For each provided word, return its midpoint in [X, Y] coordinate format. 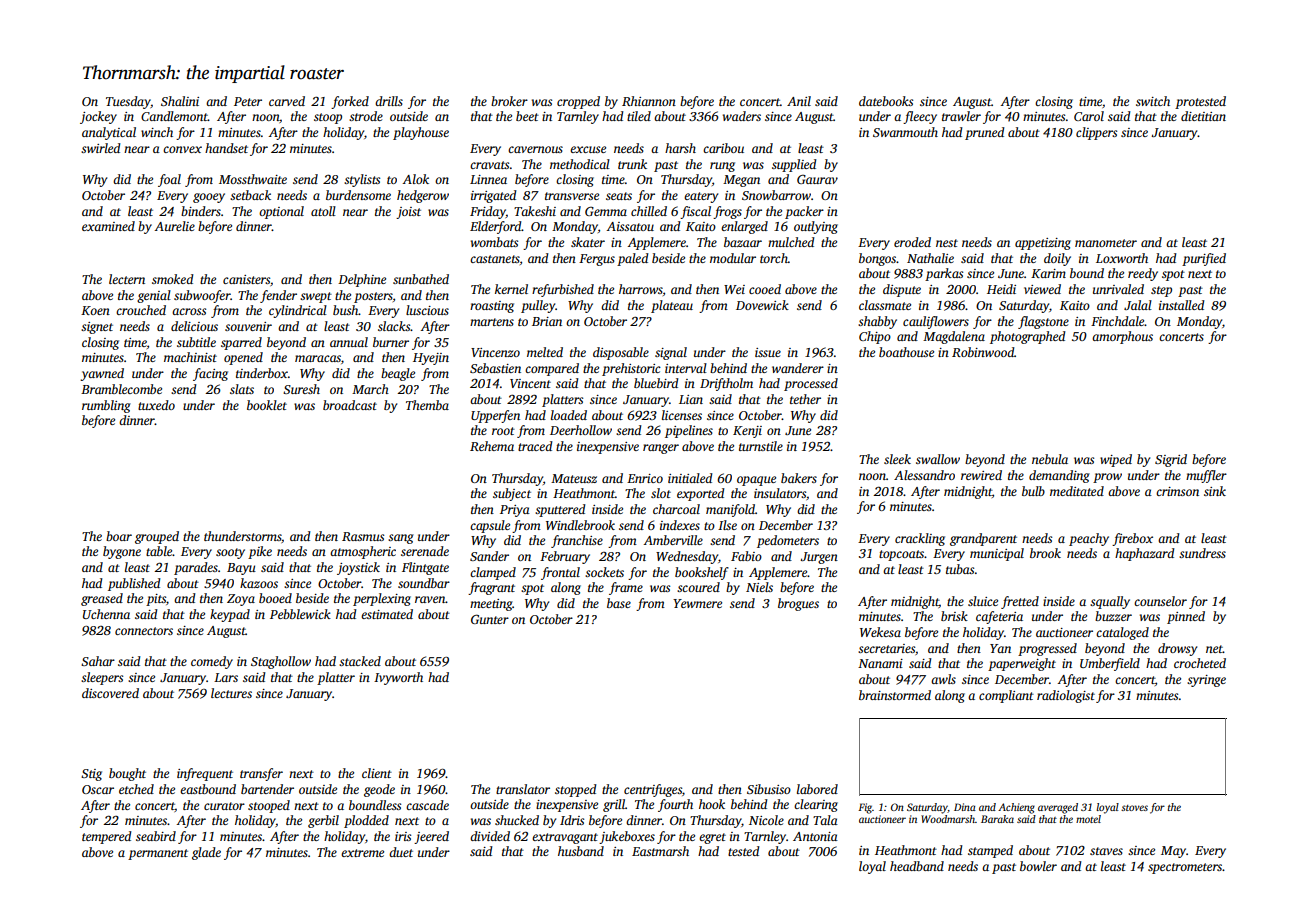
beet [527, 116]
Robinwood [983, 352]
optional [281, 212]
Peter [248, 101]
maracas [318, 358]
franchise [577, 541]
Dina [965, 807]
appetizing [1043, 244]
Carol [1089, 116]
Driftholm [726, 384]
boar [119, 536]
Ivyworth [398, 678]
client [377, 773]
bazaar [743, 242]
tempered [107, 837]
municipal [997, 554]
